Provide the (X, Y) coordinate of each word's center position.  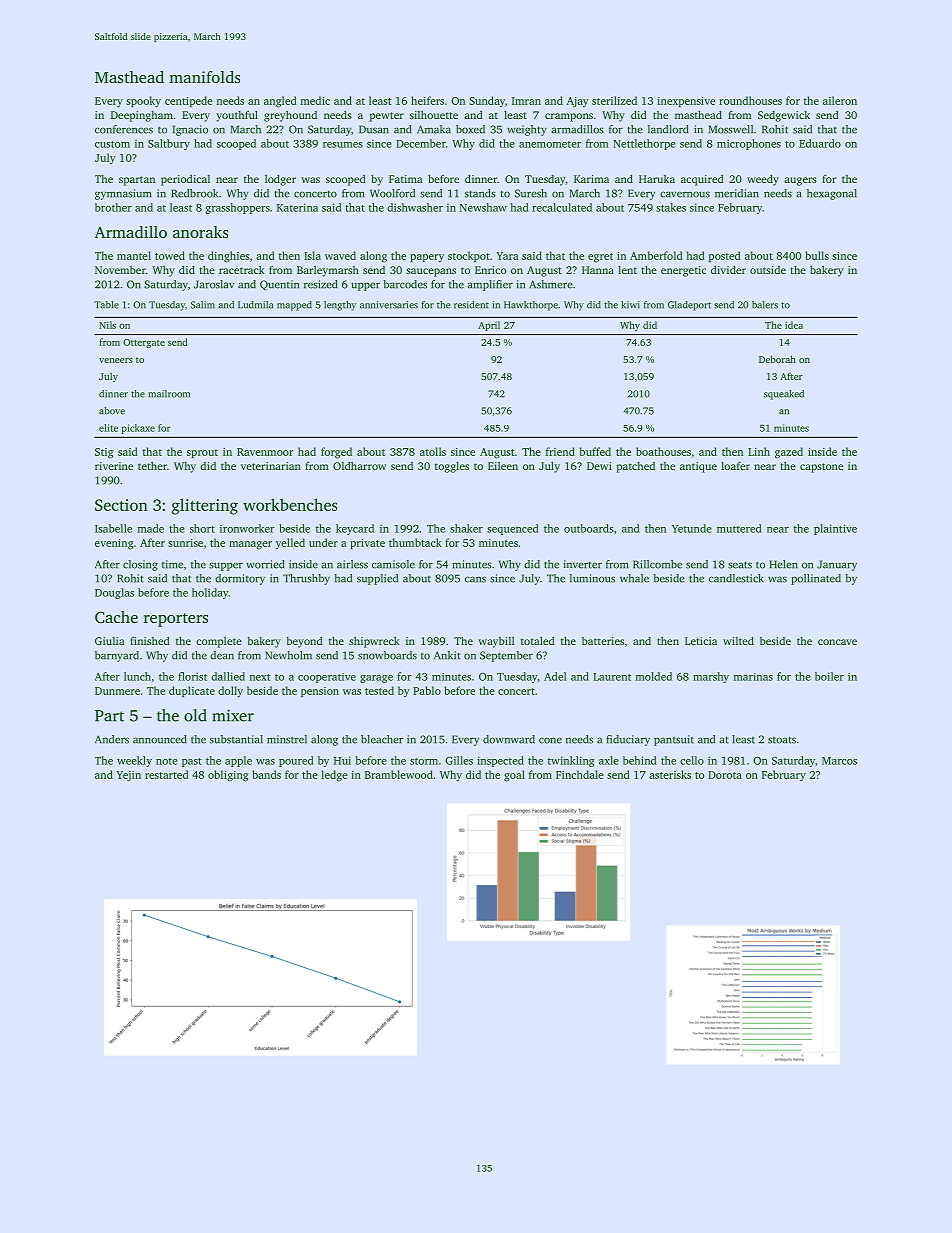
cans (475, 579)
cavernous (685, 194)
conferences (124, 129)
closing (140, 565)
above (112, 411)
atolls (433, 451)
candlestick (736, 578)
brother (113, 207)
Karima (591, 179)
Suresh (531, 193)
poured (296, 761)
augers (800, 181)
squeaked (784, 395)
